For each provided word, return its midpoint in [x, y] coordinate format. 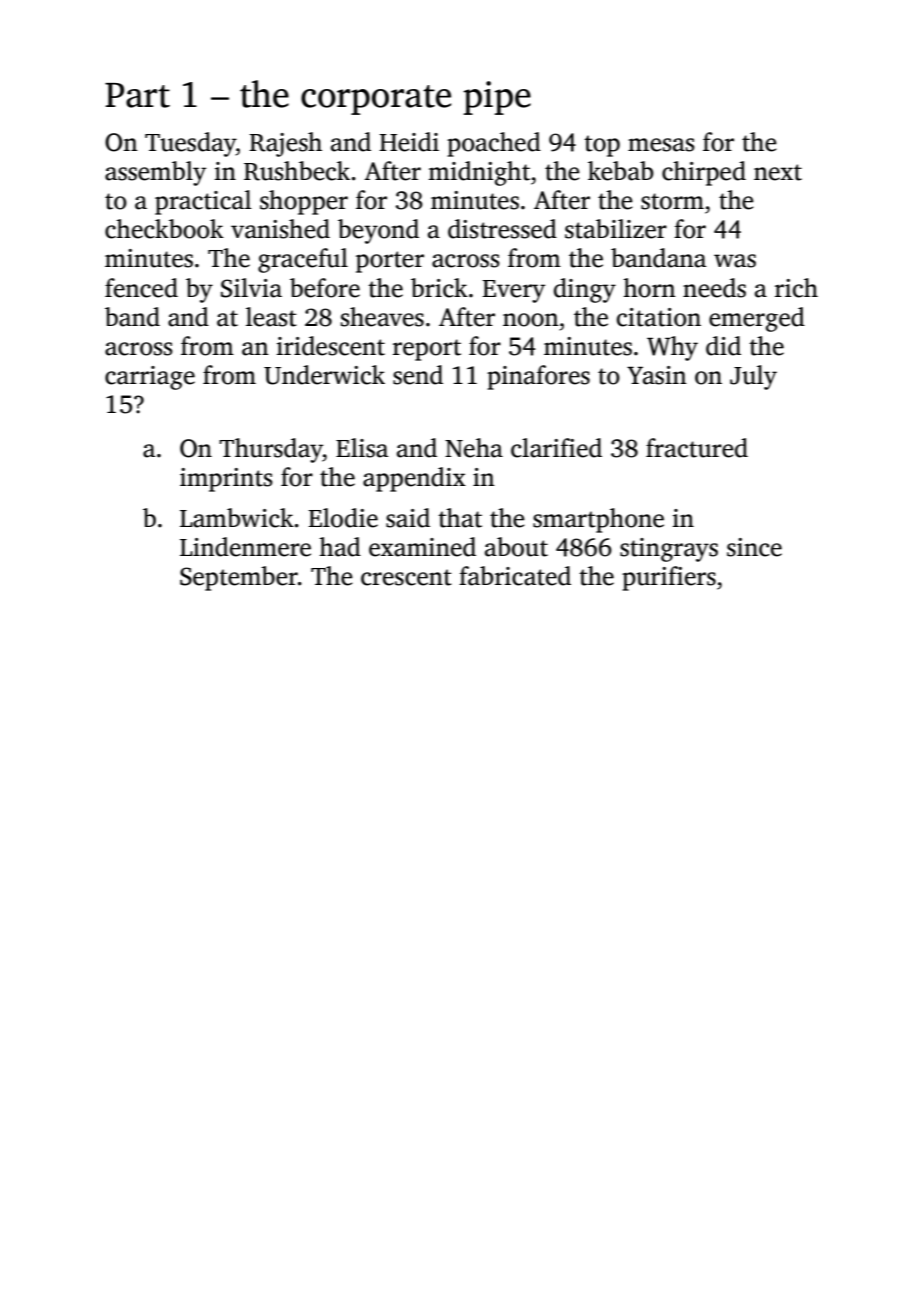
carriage [150, 378]
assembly [155, 173]
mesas [661, 145]
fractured [697, 448]
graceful [303, 260]
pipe [497, 98]
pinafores [538, 377]
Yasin [657, 375]
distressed [502, 229]
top [602, 146]
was [735, 261]
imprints [226, 480]
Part [137, 95]
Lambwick [237, 518]
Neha [474, 448]
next [778, 172]
